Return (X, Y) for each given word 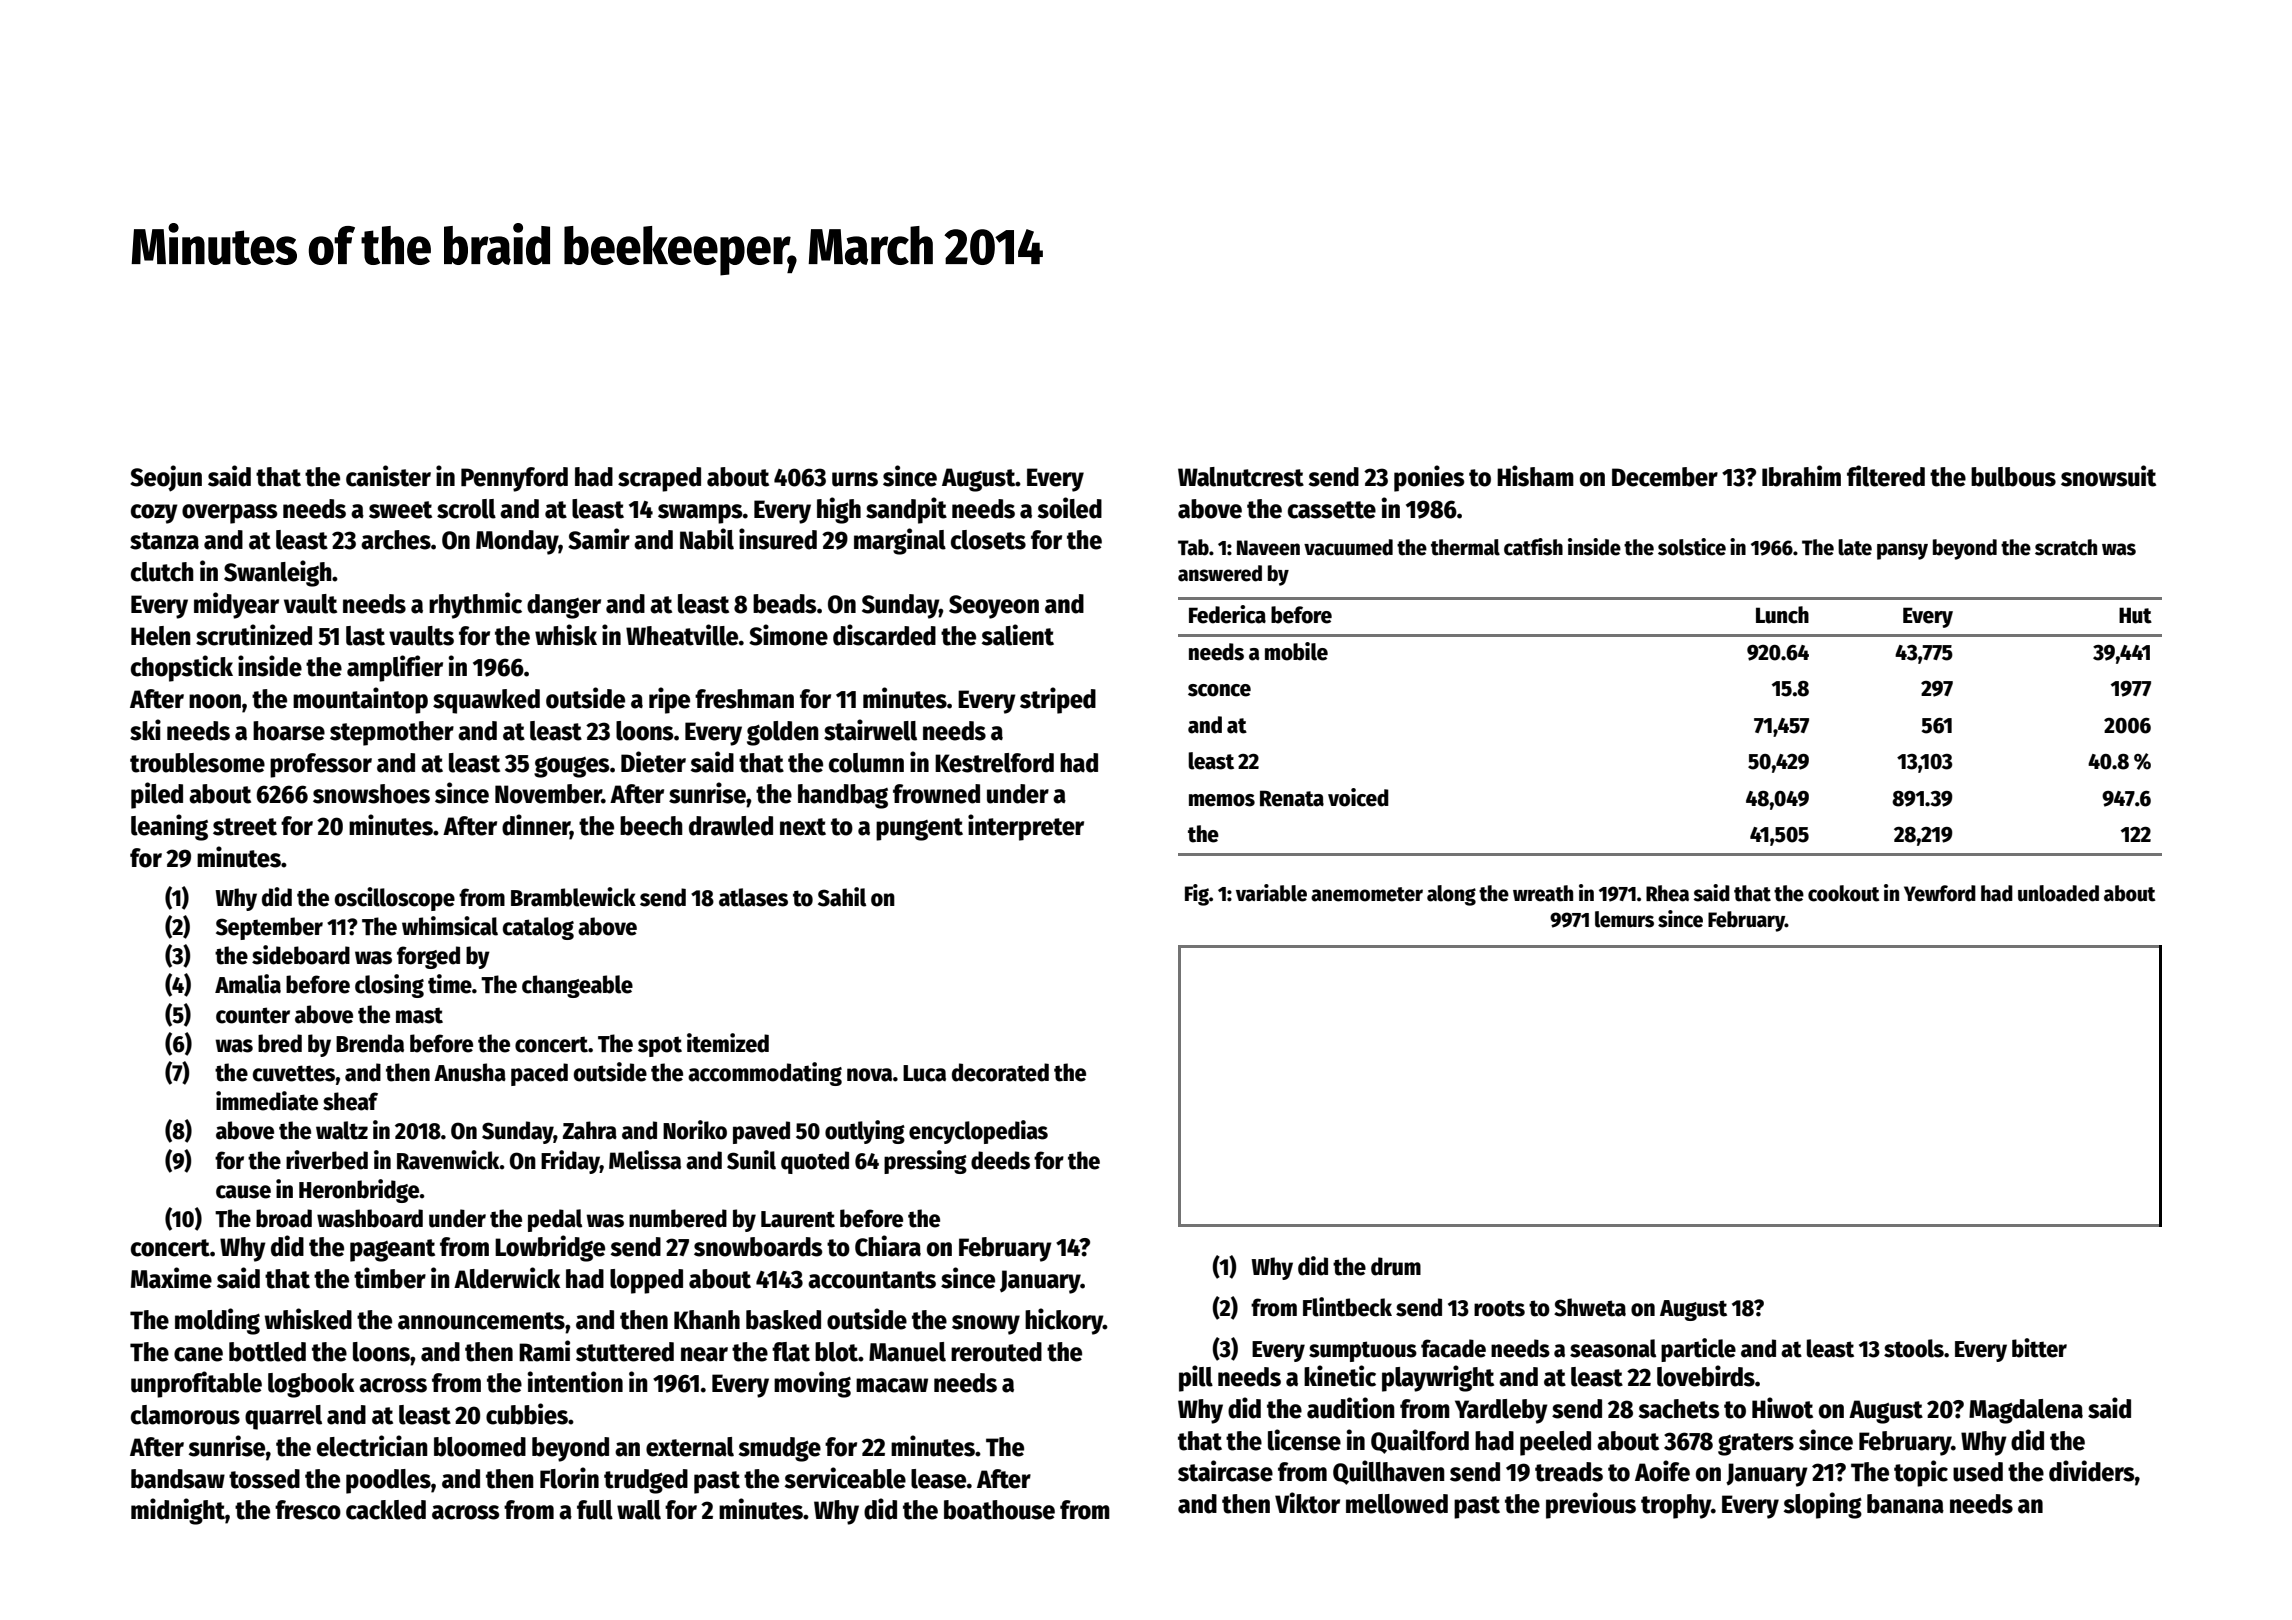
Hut (2135, 615)
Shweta (1590, 1307)
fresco (308, 1510)
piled (157, 795)
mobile (1296, 651)
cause (243, 1192)
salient (1018, 635)
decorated (1000, 1072)
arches (396, 540)
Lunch (1782, 615)
